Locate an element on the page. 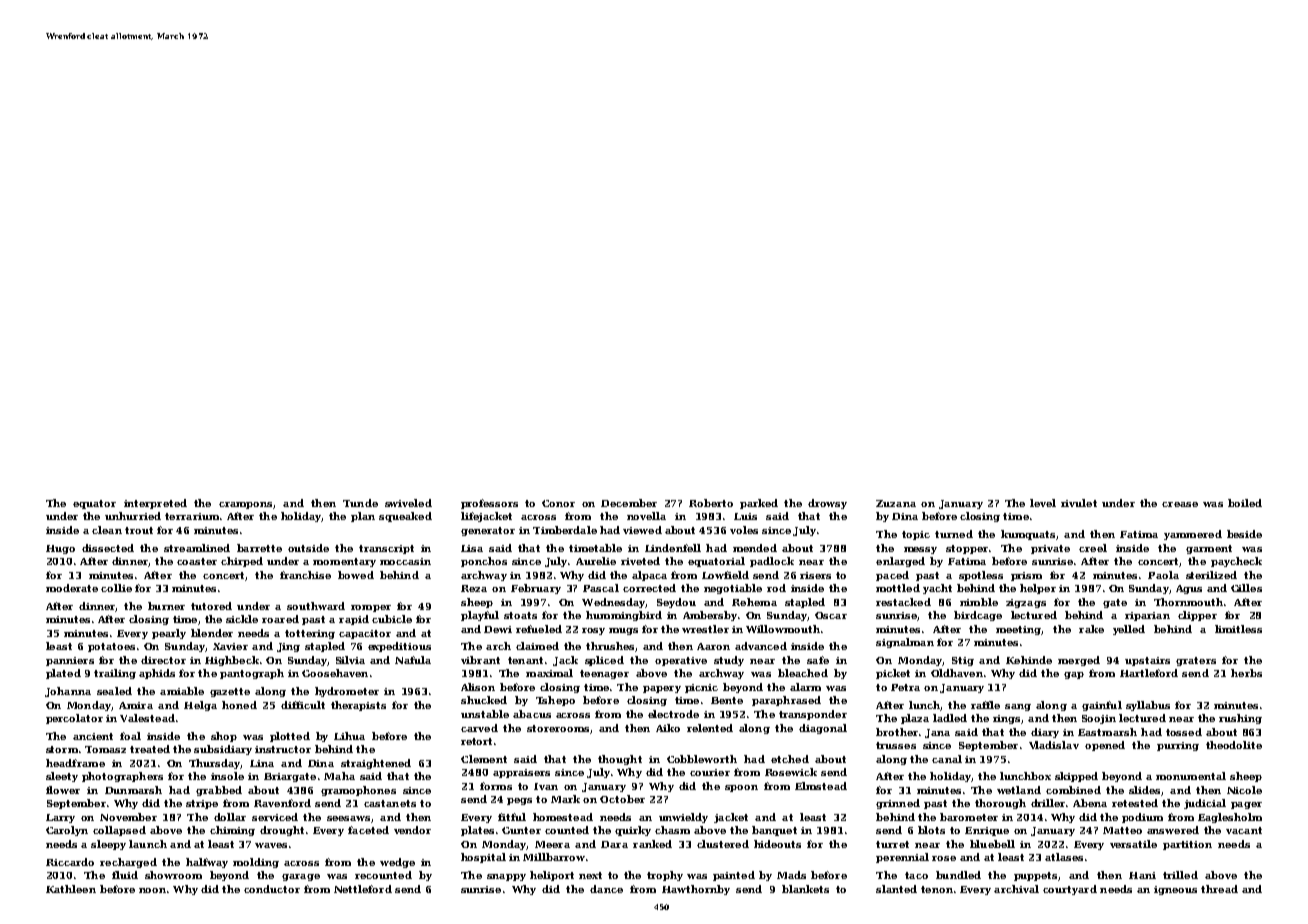  storm is located at coordinates (62, 749).
